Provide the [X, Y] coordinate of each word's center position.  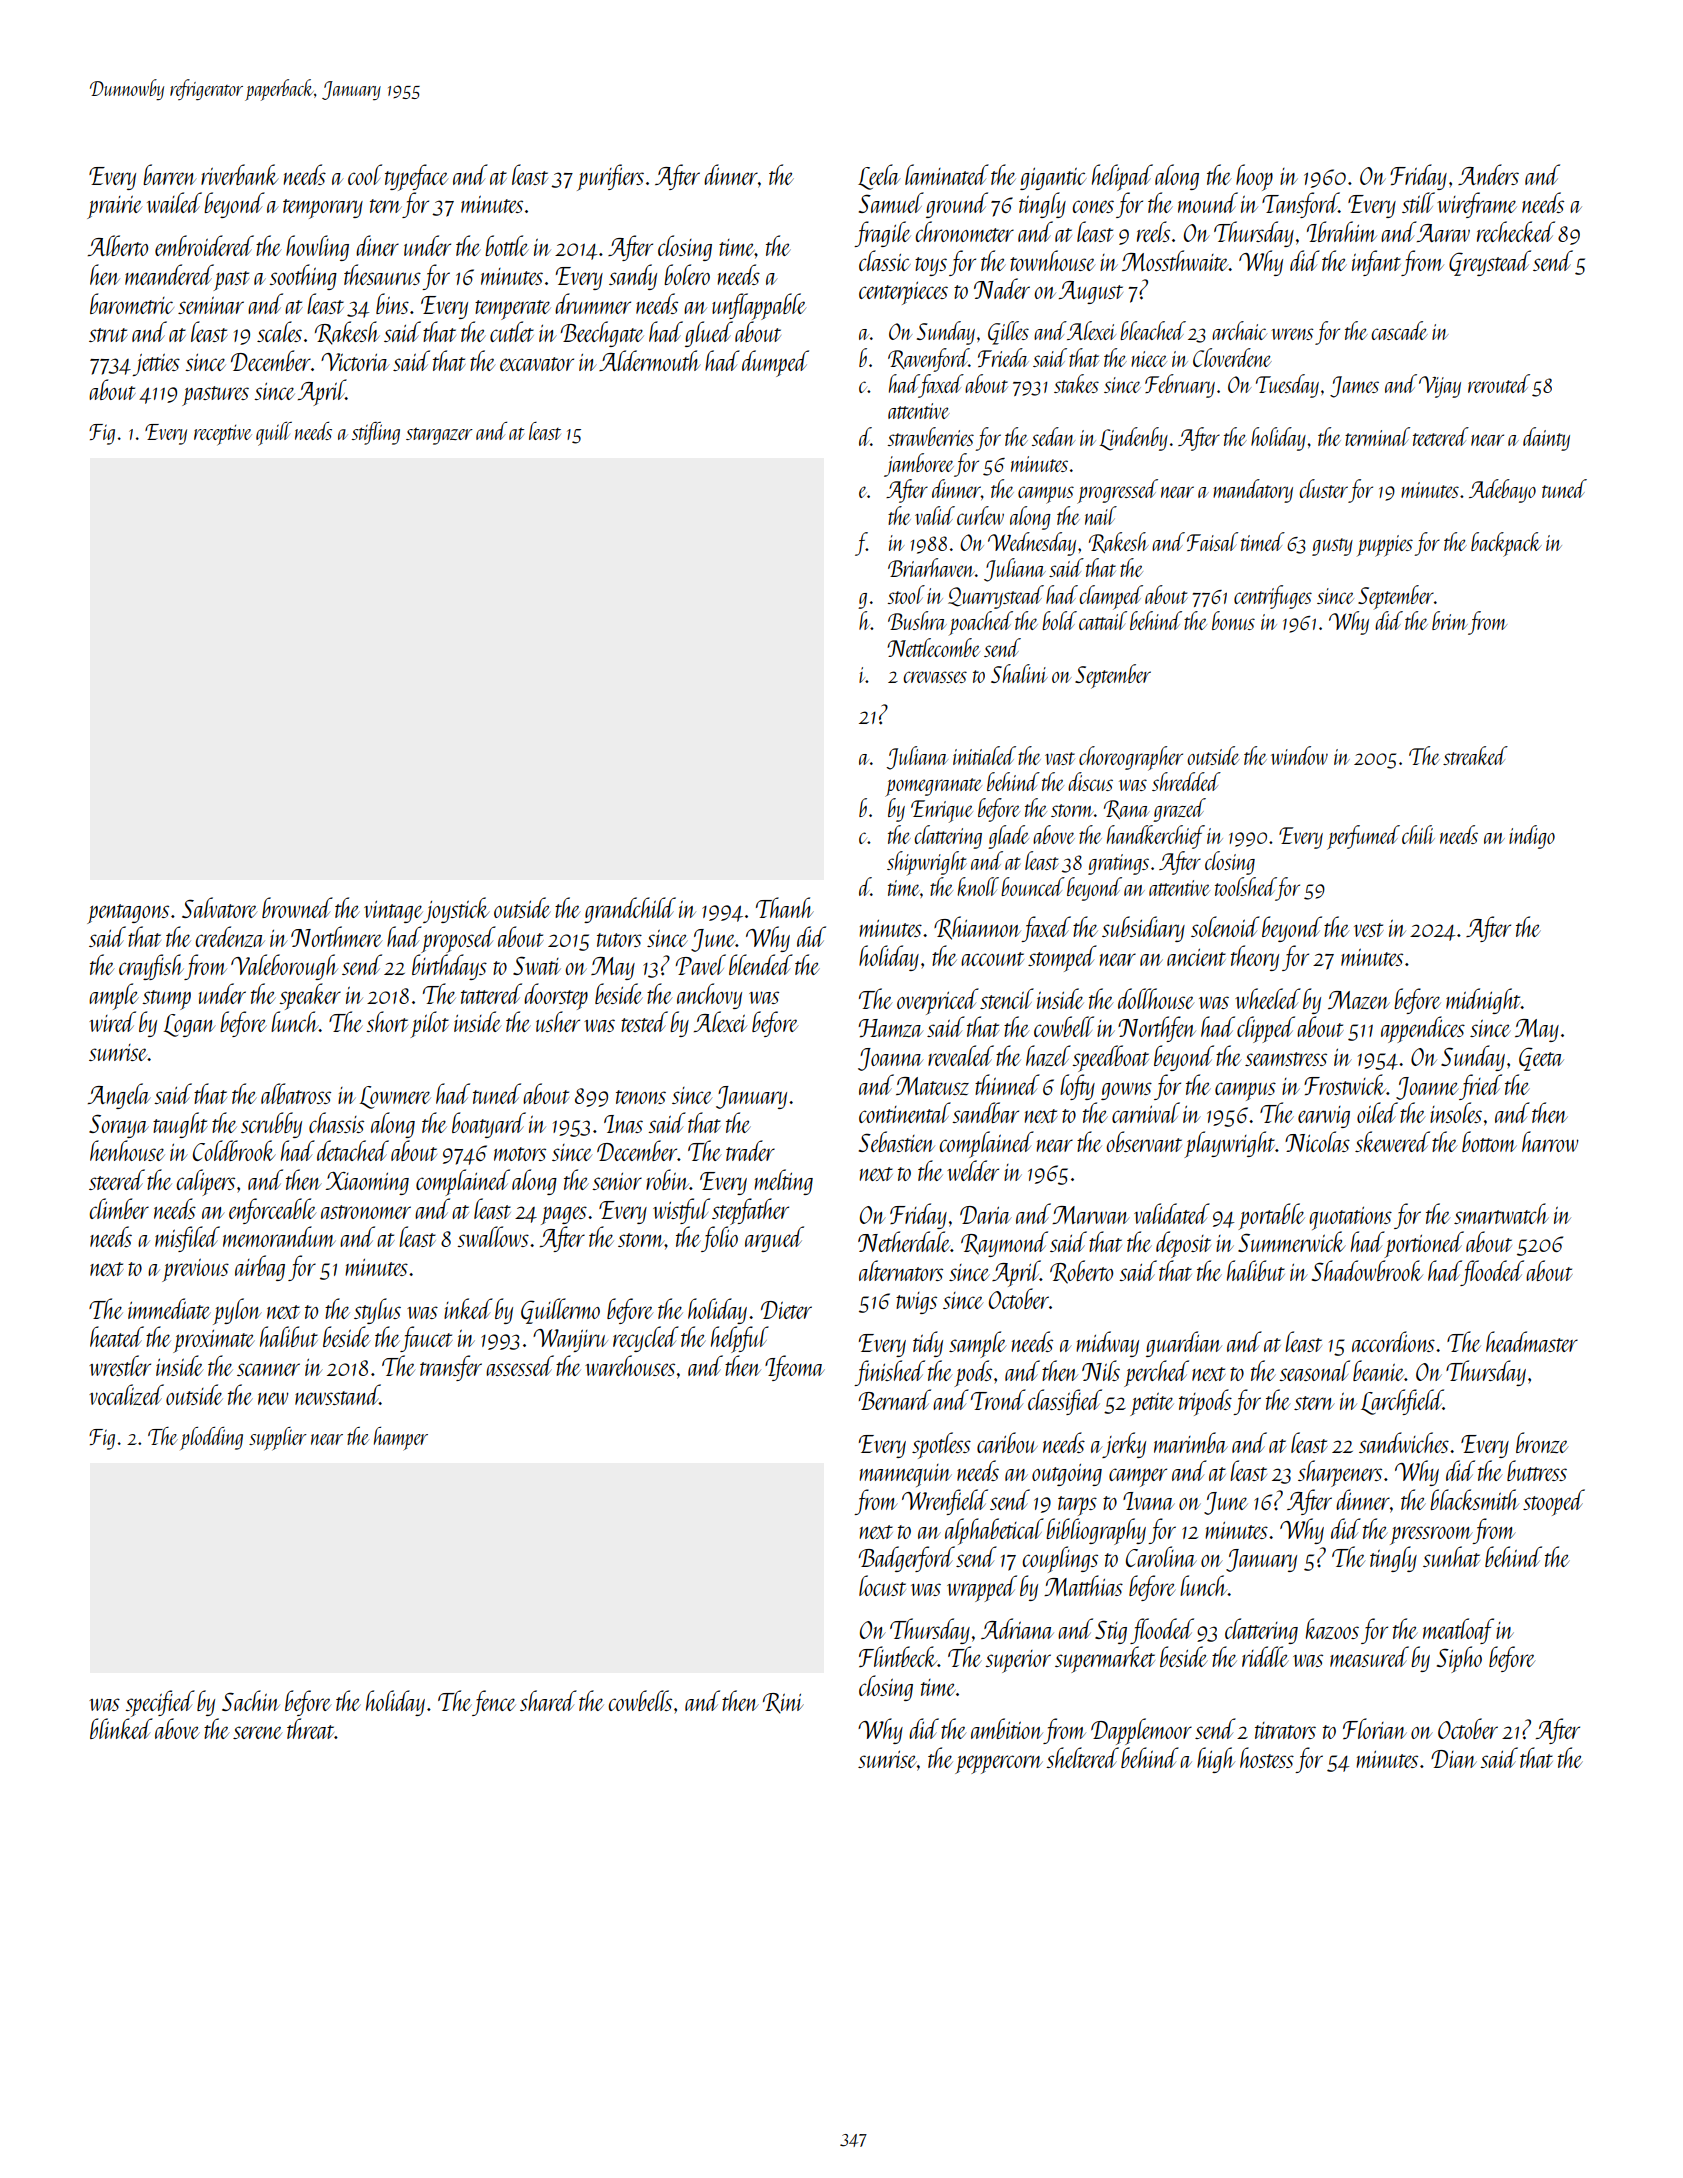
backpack [1506, 544]
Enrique [942, 811]
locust [882, 1585]
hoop [1254, 177]
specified [160, 1703]
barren [170, 174]
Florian [1375, 1728]
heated [117, 1336]
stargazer [439, 436]
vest [1369, 930]
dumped [775, 363]
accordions [1393, 1341]
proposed [458, 939]
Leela [879, 177]
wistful [681, 1211]
